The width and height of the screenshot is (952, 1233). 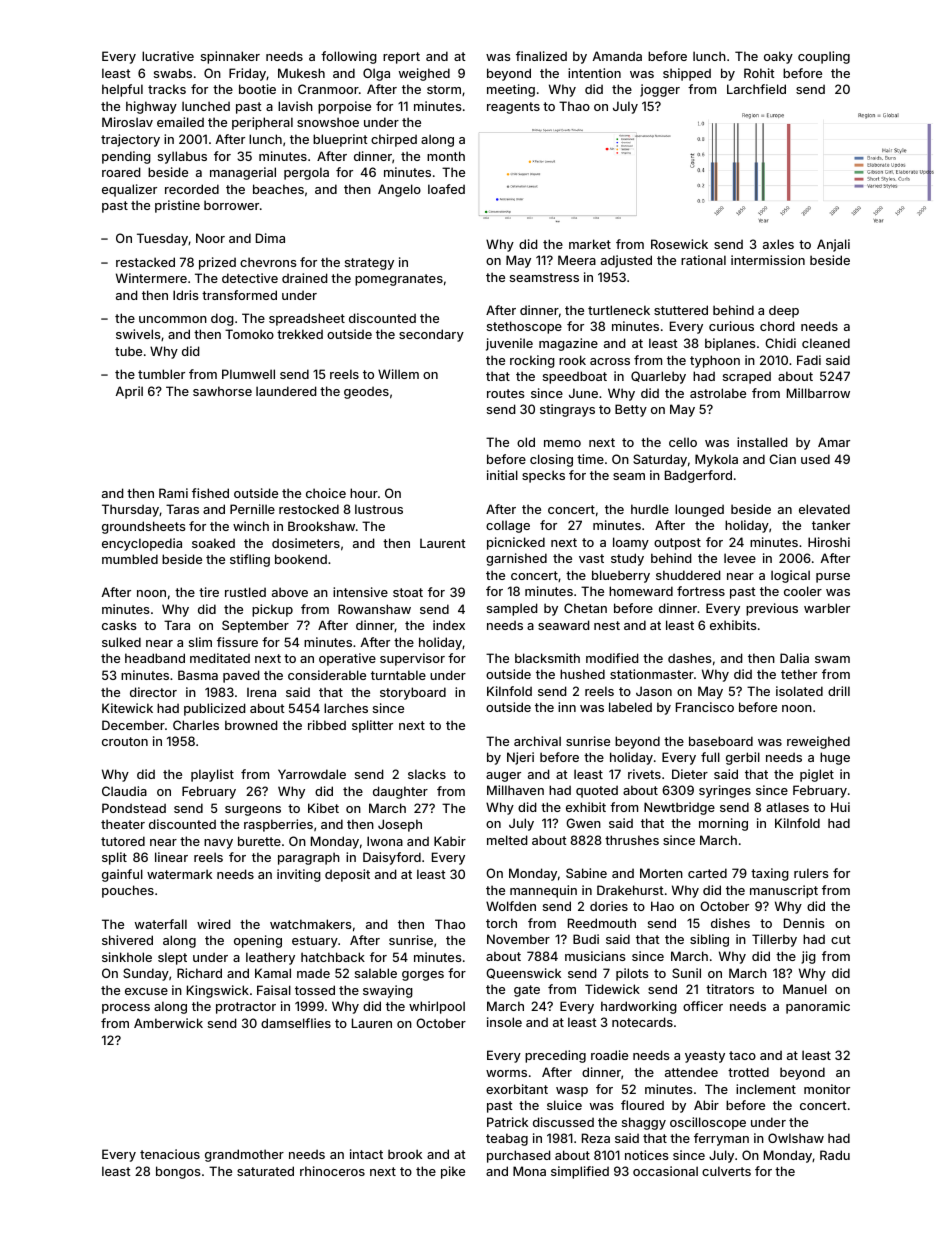 What do you see at coordinates (690, 774) in the screenshot?
I see `Dieter` at bounding box center [690, 774].
